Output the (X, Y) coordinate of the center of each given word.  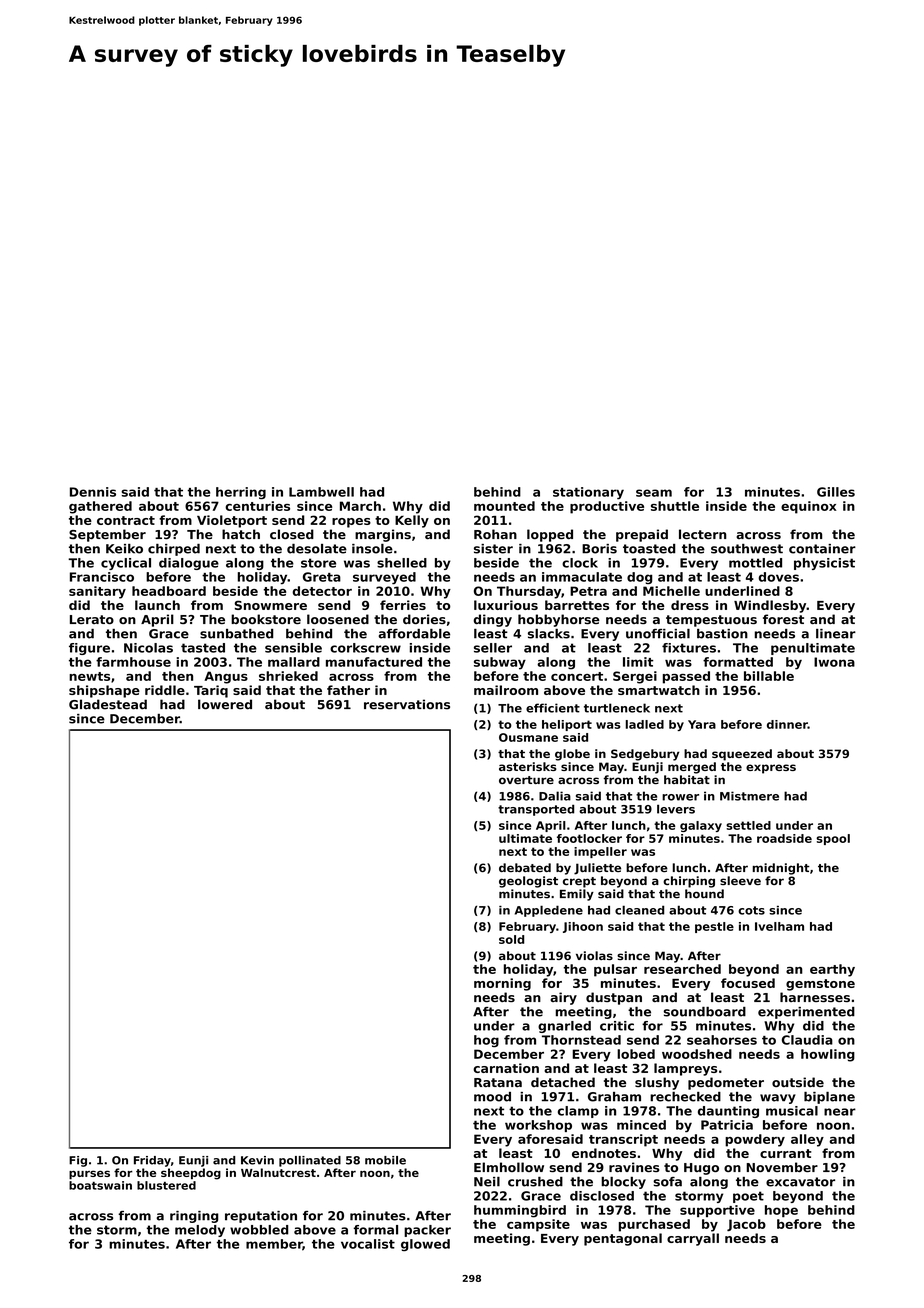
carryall (693, 1239)
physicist (824, 564)
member (274, 1245)
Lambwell (321, 492)
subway (500, 663)
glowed (425, 1245)
